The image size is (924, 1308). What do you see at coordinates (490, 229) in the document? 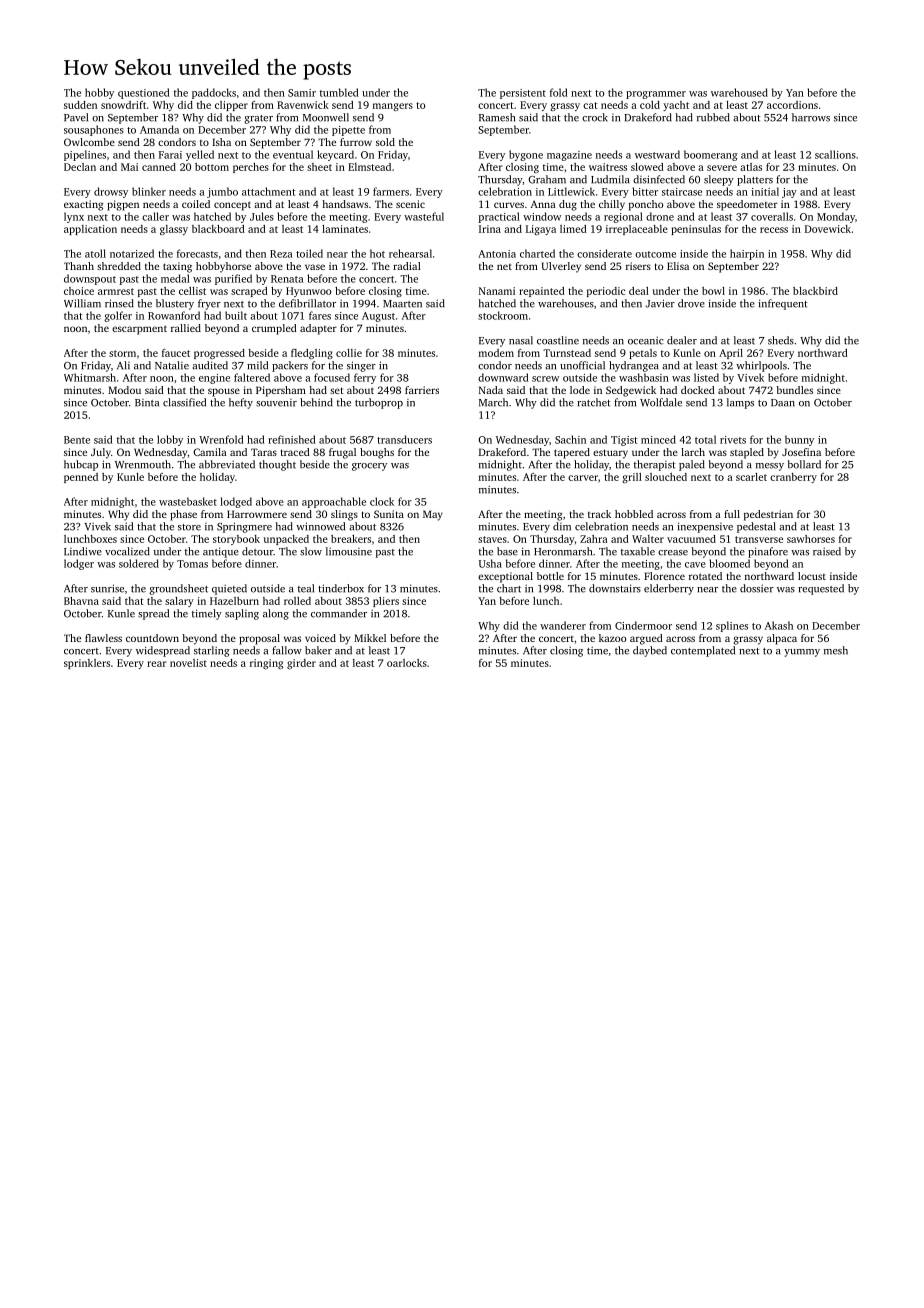
I see `Irina` at bounding box center [490, 229].
